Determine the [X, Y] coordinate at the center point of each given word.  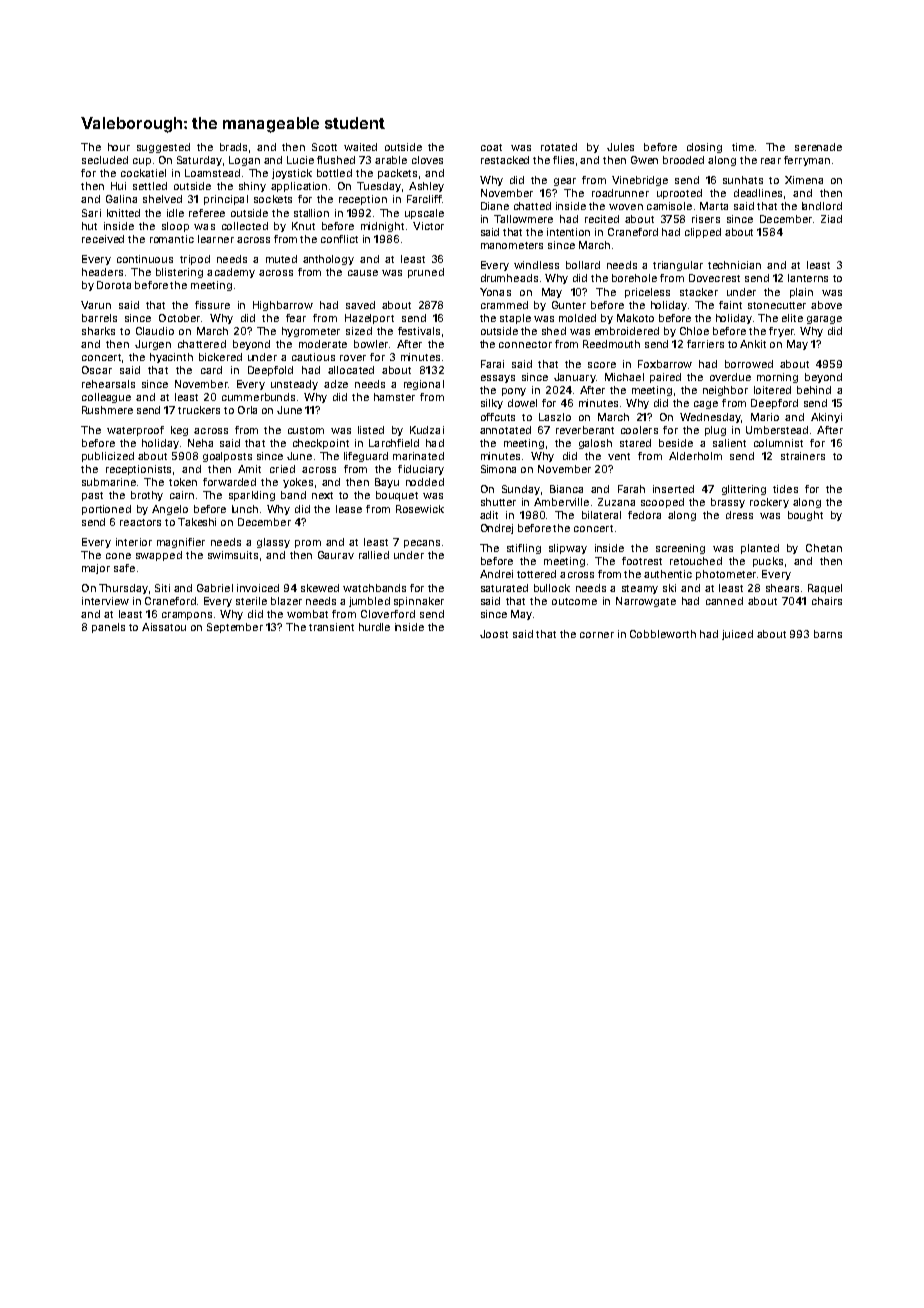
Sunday [521, 490]
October [179, 318]
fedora [644, 515]
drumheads [509, 278]
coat [491, 147]
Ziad [831, 219]
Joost [494, 634]
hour [119, 147]
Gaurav [336, 555]
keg [179, 431]
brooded [683, 160]
